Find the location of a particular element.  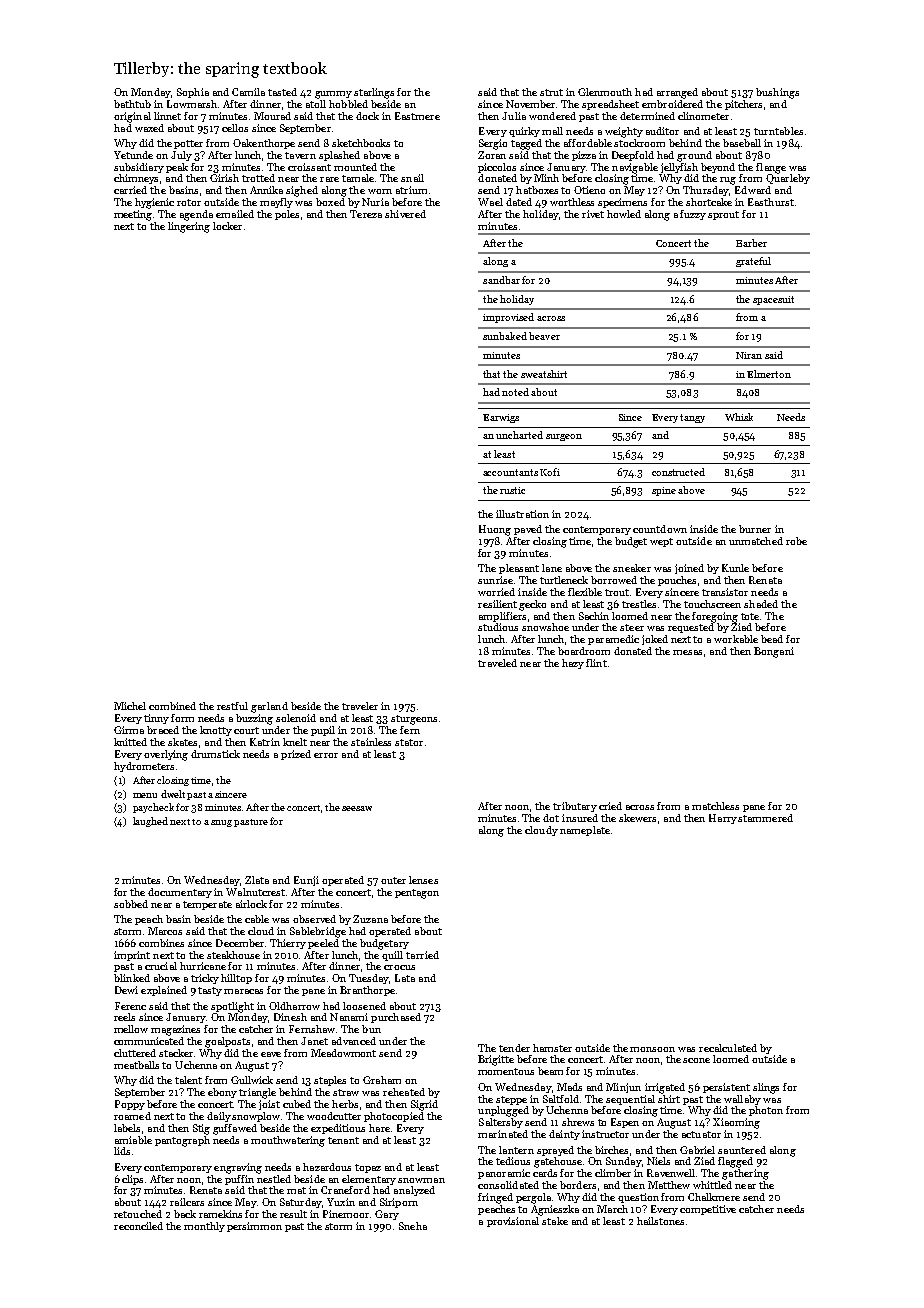

provisional is located at coordinates (513, 1222).
